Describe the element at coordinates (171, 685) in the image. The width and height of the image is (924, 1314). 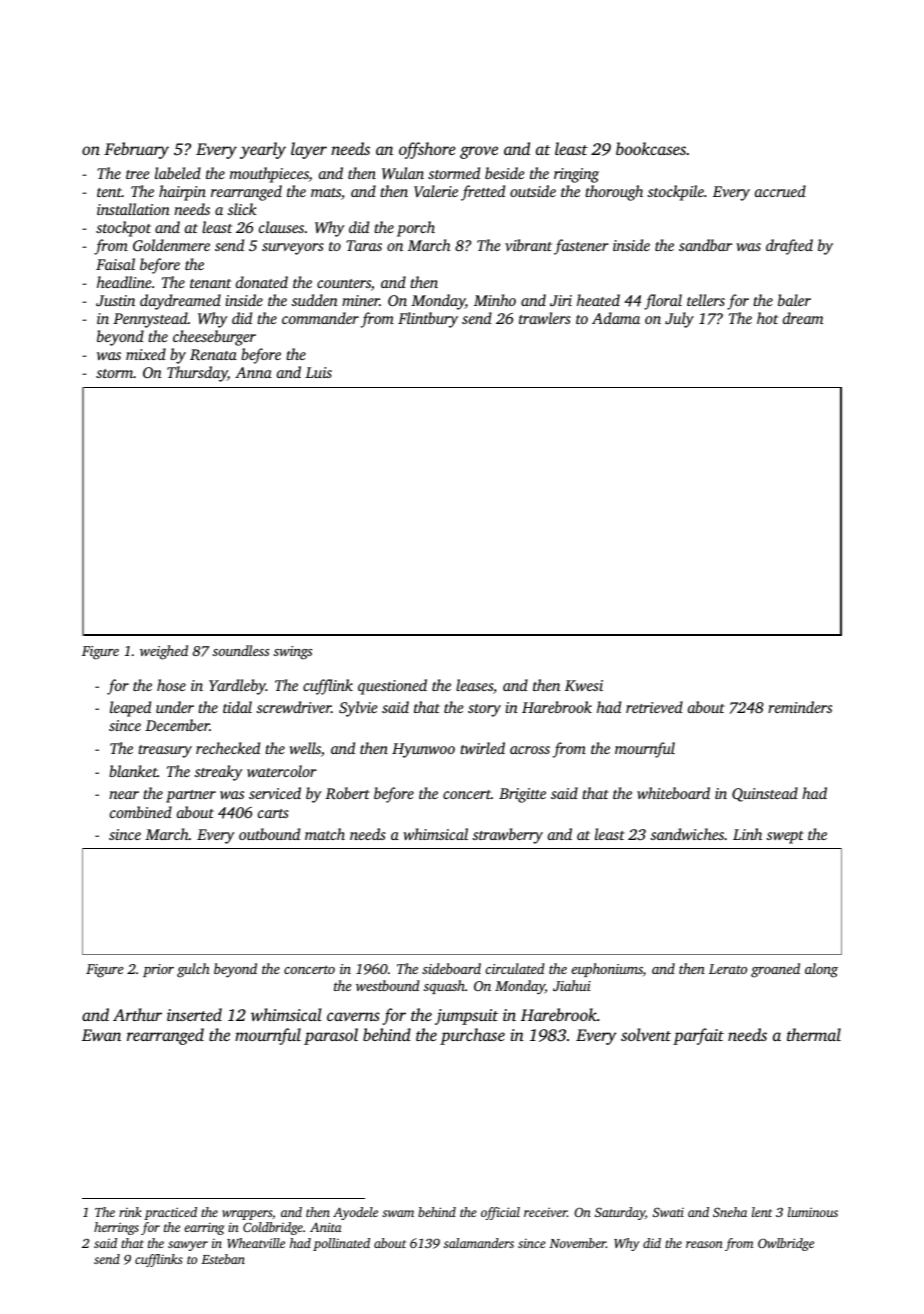
I see `hose` at that location.
